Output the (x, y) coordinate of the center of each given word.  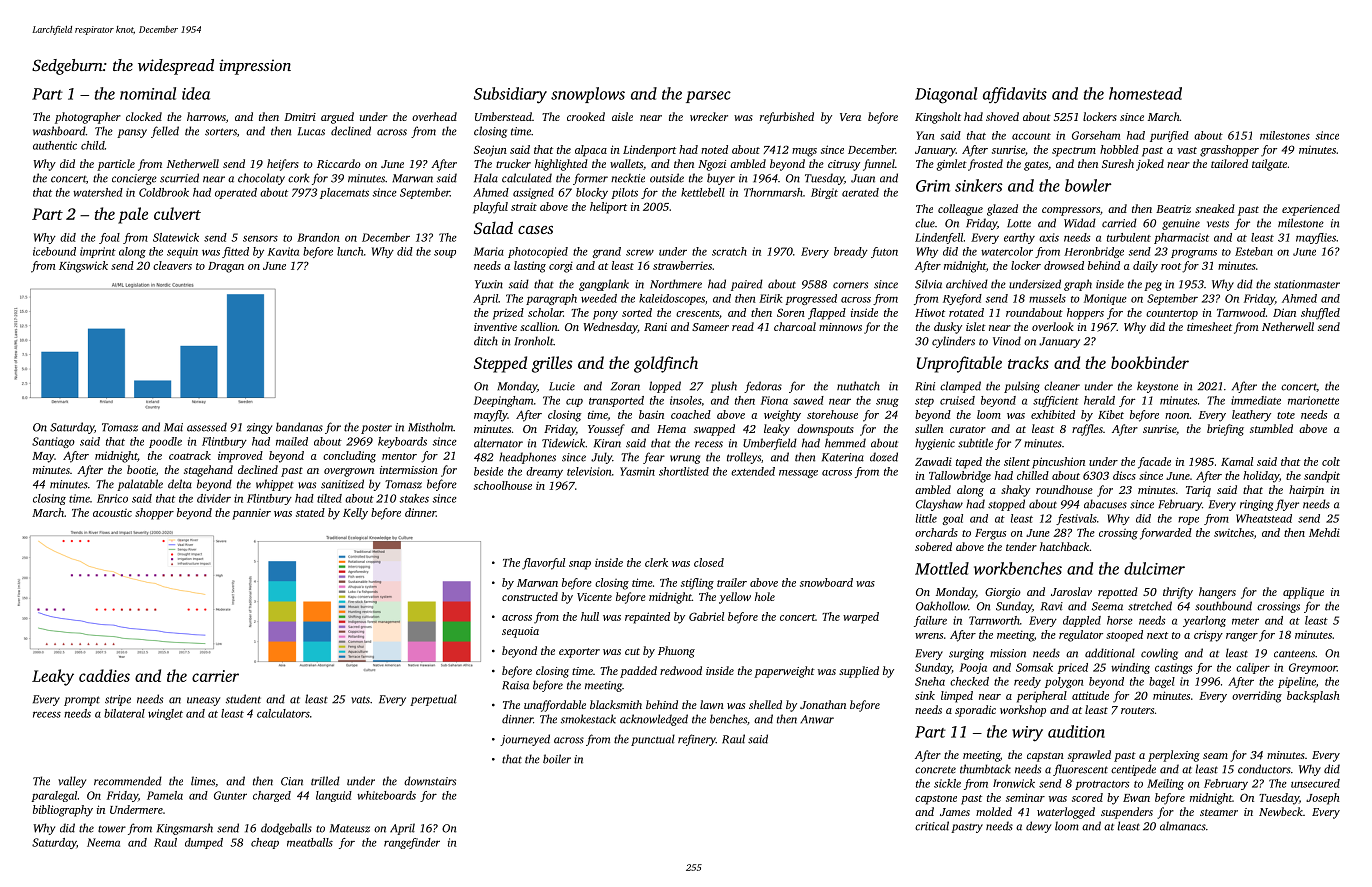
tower (112, 829)
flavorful (543, 564)
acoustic (112, 513)
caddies (104, 675)
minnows (840, 327)
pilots (624, 193)
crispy (1208, 636)
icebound (54, 251)
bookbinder (1150, 362)
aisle (622, 116)
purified (1169, 136)
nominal (148, 93)
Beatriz (1173, 209)
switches (1234, 532)
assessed (207, 427)
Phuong (676, 652)
